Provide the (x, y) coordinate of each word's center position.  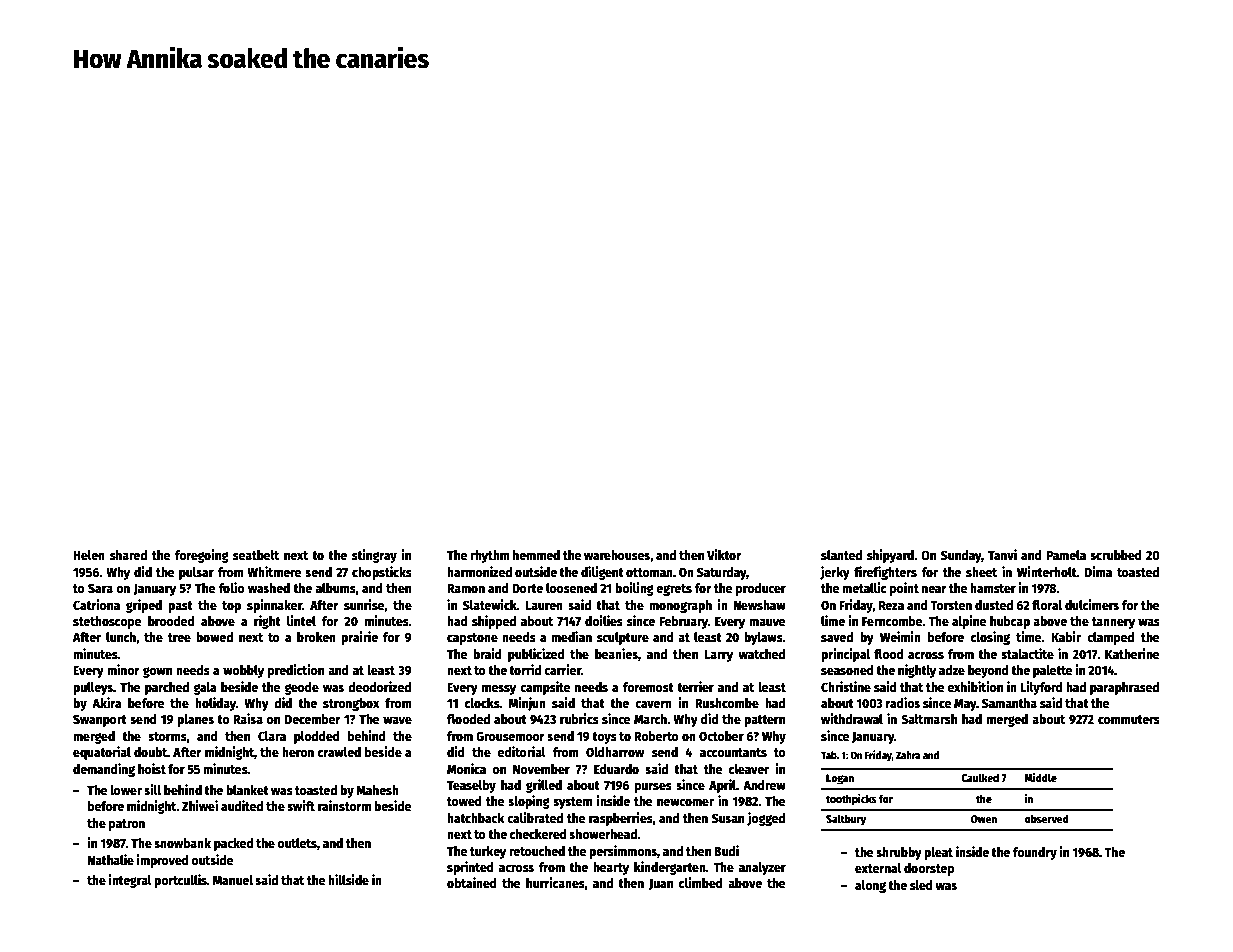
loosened (571, 588)
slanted (841, 555)
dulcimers (1092, 604)
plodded (317, 737)
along (870, 886)
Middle (1041, 777)
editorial (522, 751)
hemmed (536, 555)
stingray (374, 556)
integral (130, 881)
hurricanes (555, 882)
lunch (121, 637)
